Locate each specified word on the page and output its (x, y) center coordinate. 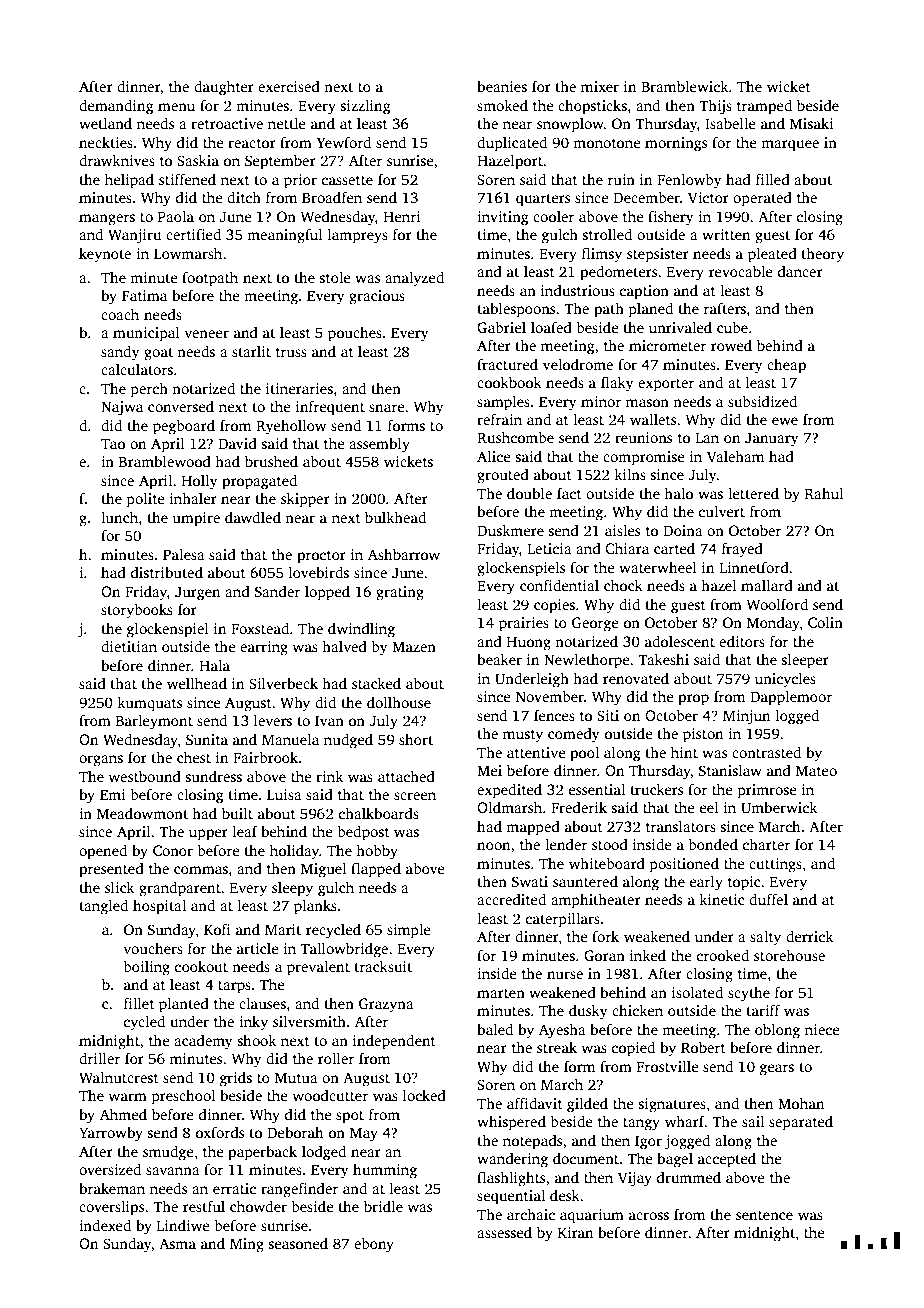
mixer (600, 86)
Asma (177, 1243)
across (649, 1216)
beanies (502, 86)
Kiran (575, 1232)
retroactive (227, 123)
